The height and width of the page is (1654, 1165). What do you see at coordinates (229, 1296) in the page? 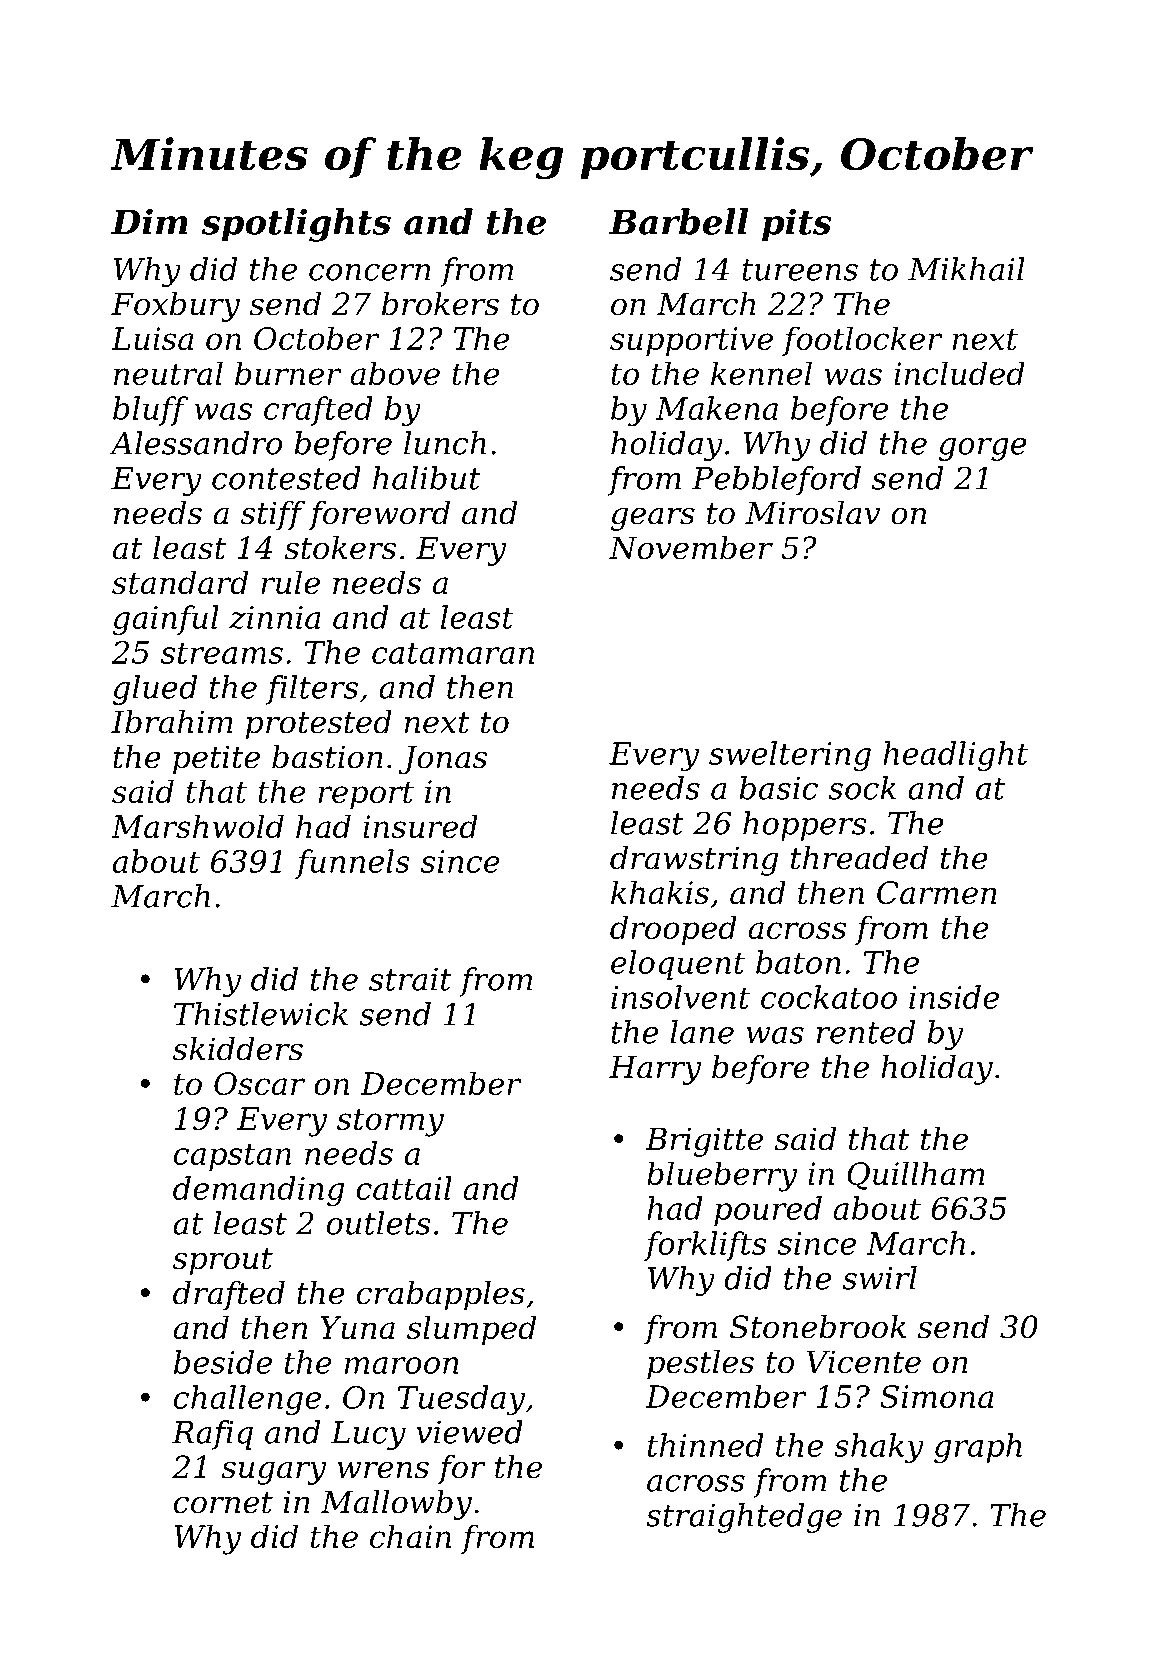
I see `drafted` at bounding box center [229, 1296].
